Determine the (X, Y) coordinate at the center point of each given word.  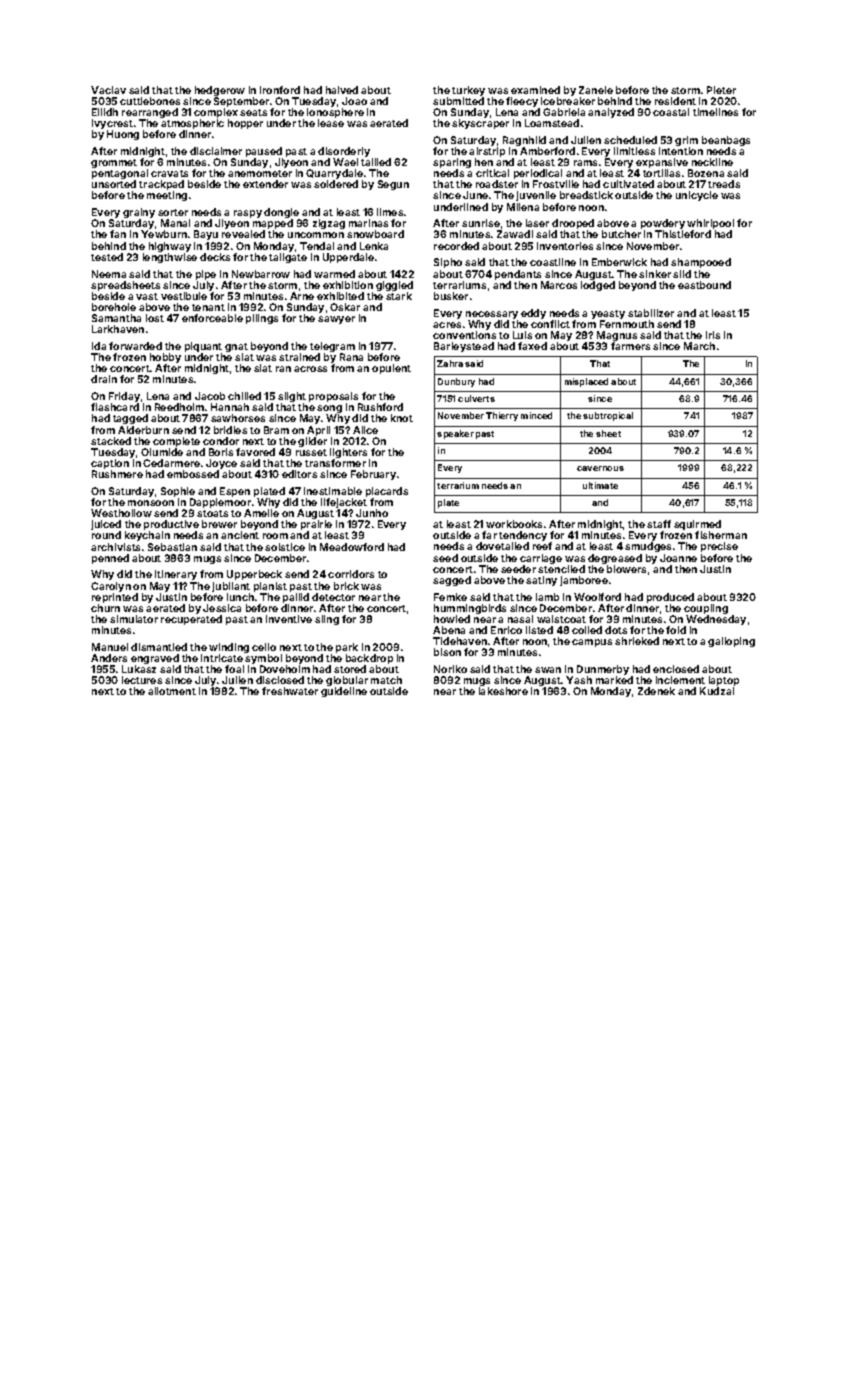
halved (342, 90)
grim (686, 141)
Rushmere (117, 474)
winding (229, 648)
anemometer (260, 173)
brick (346, 586)
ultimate (600, 485)
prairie (316, 526)
